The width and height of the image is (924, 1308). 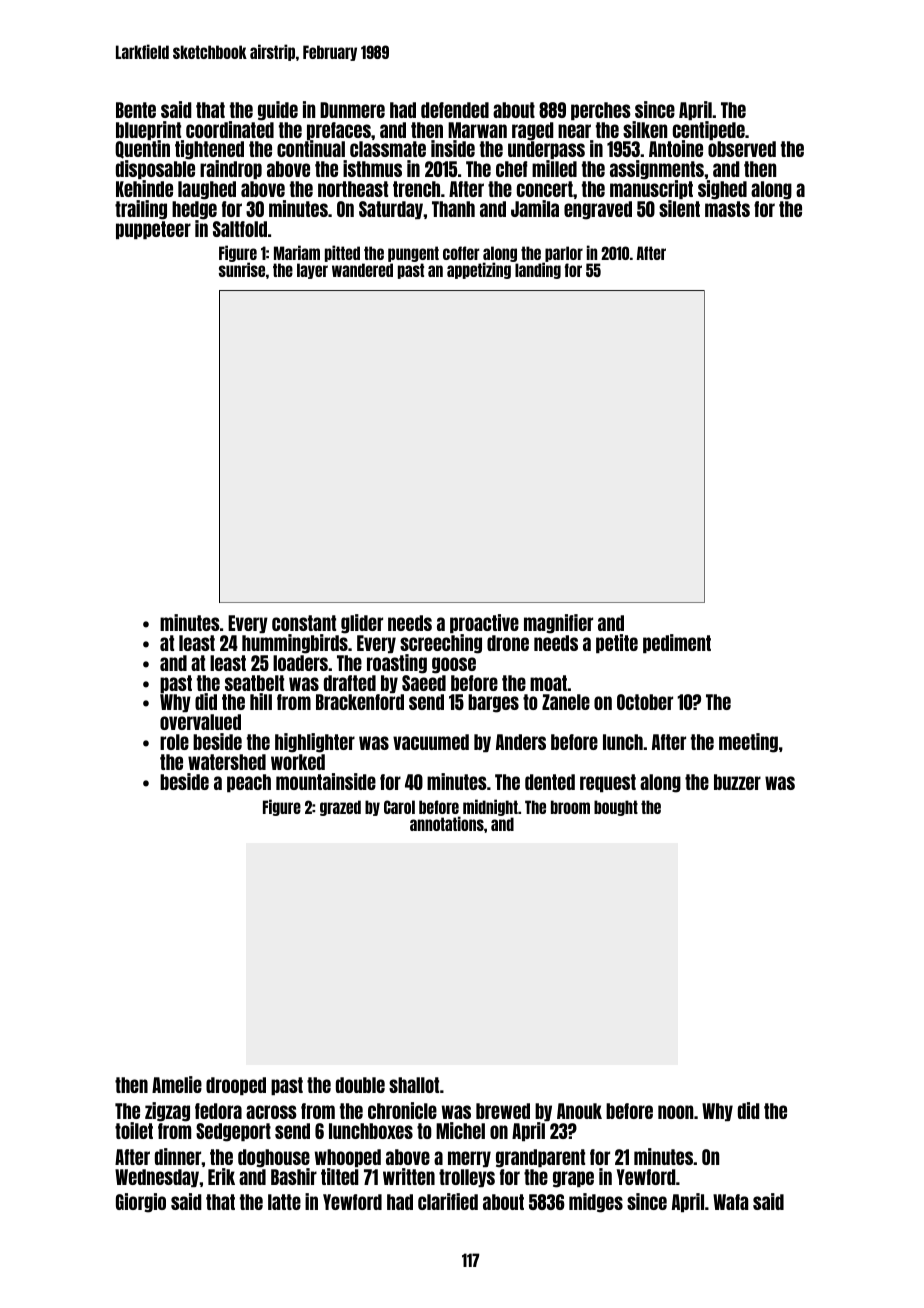 I want to click on double, so click(x=360, y=1085).
